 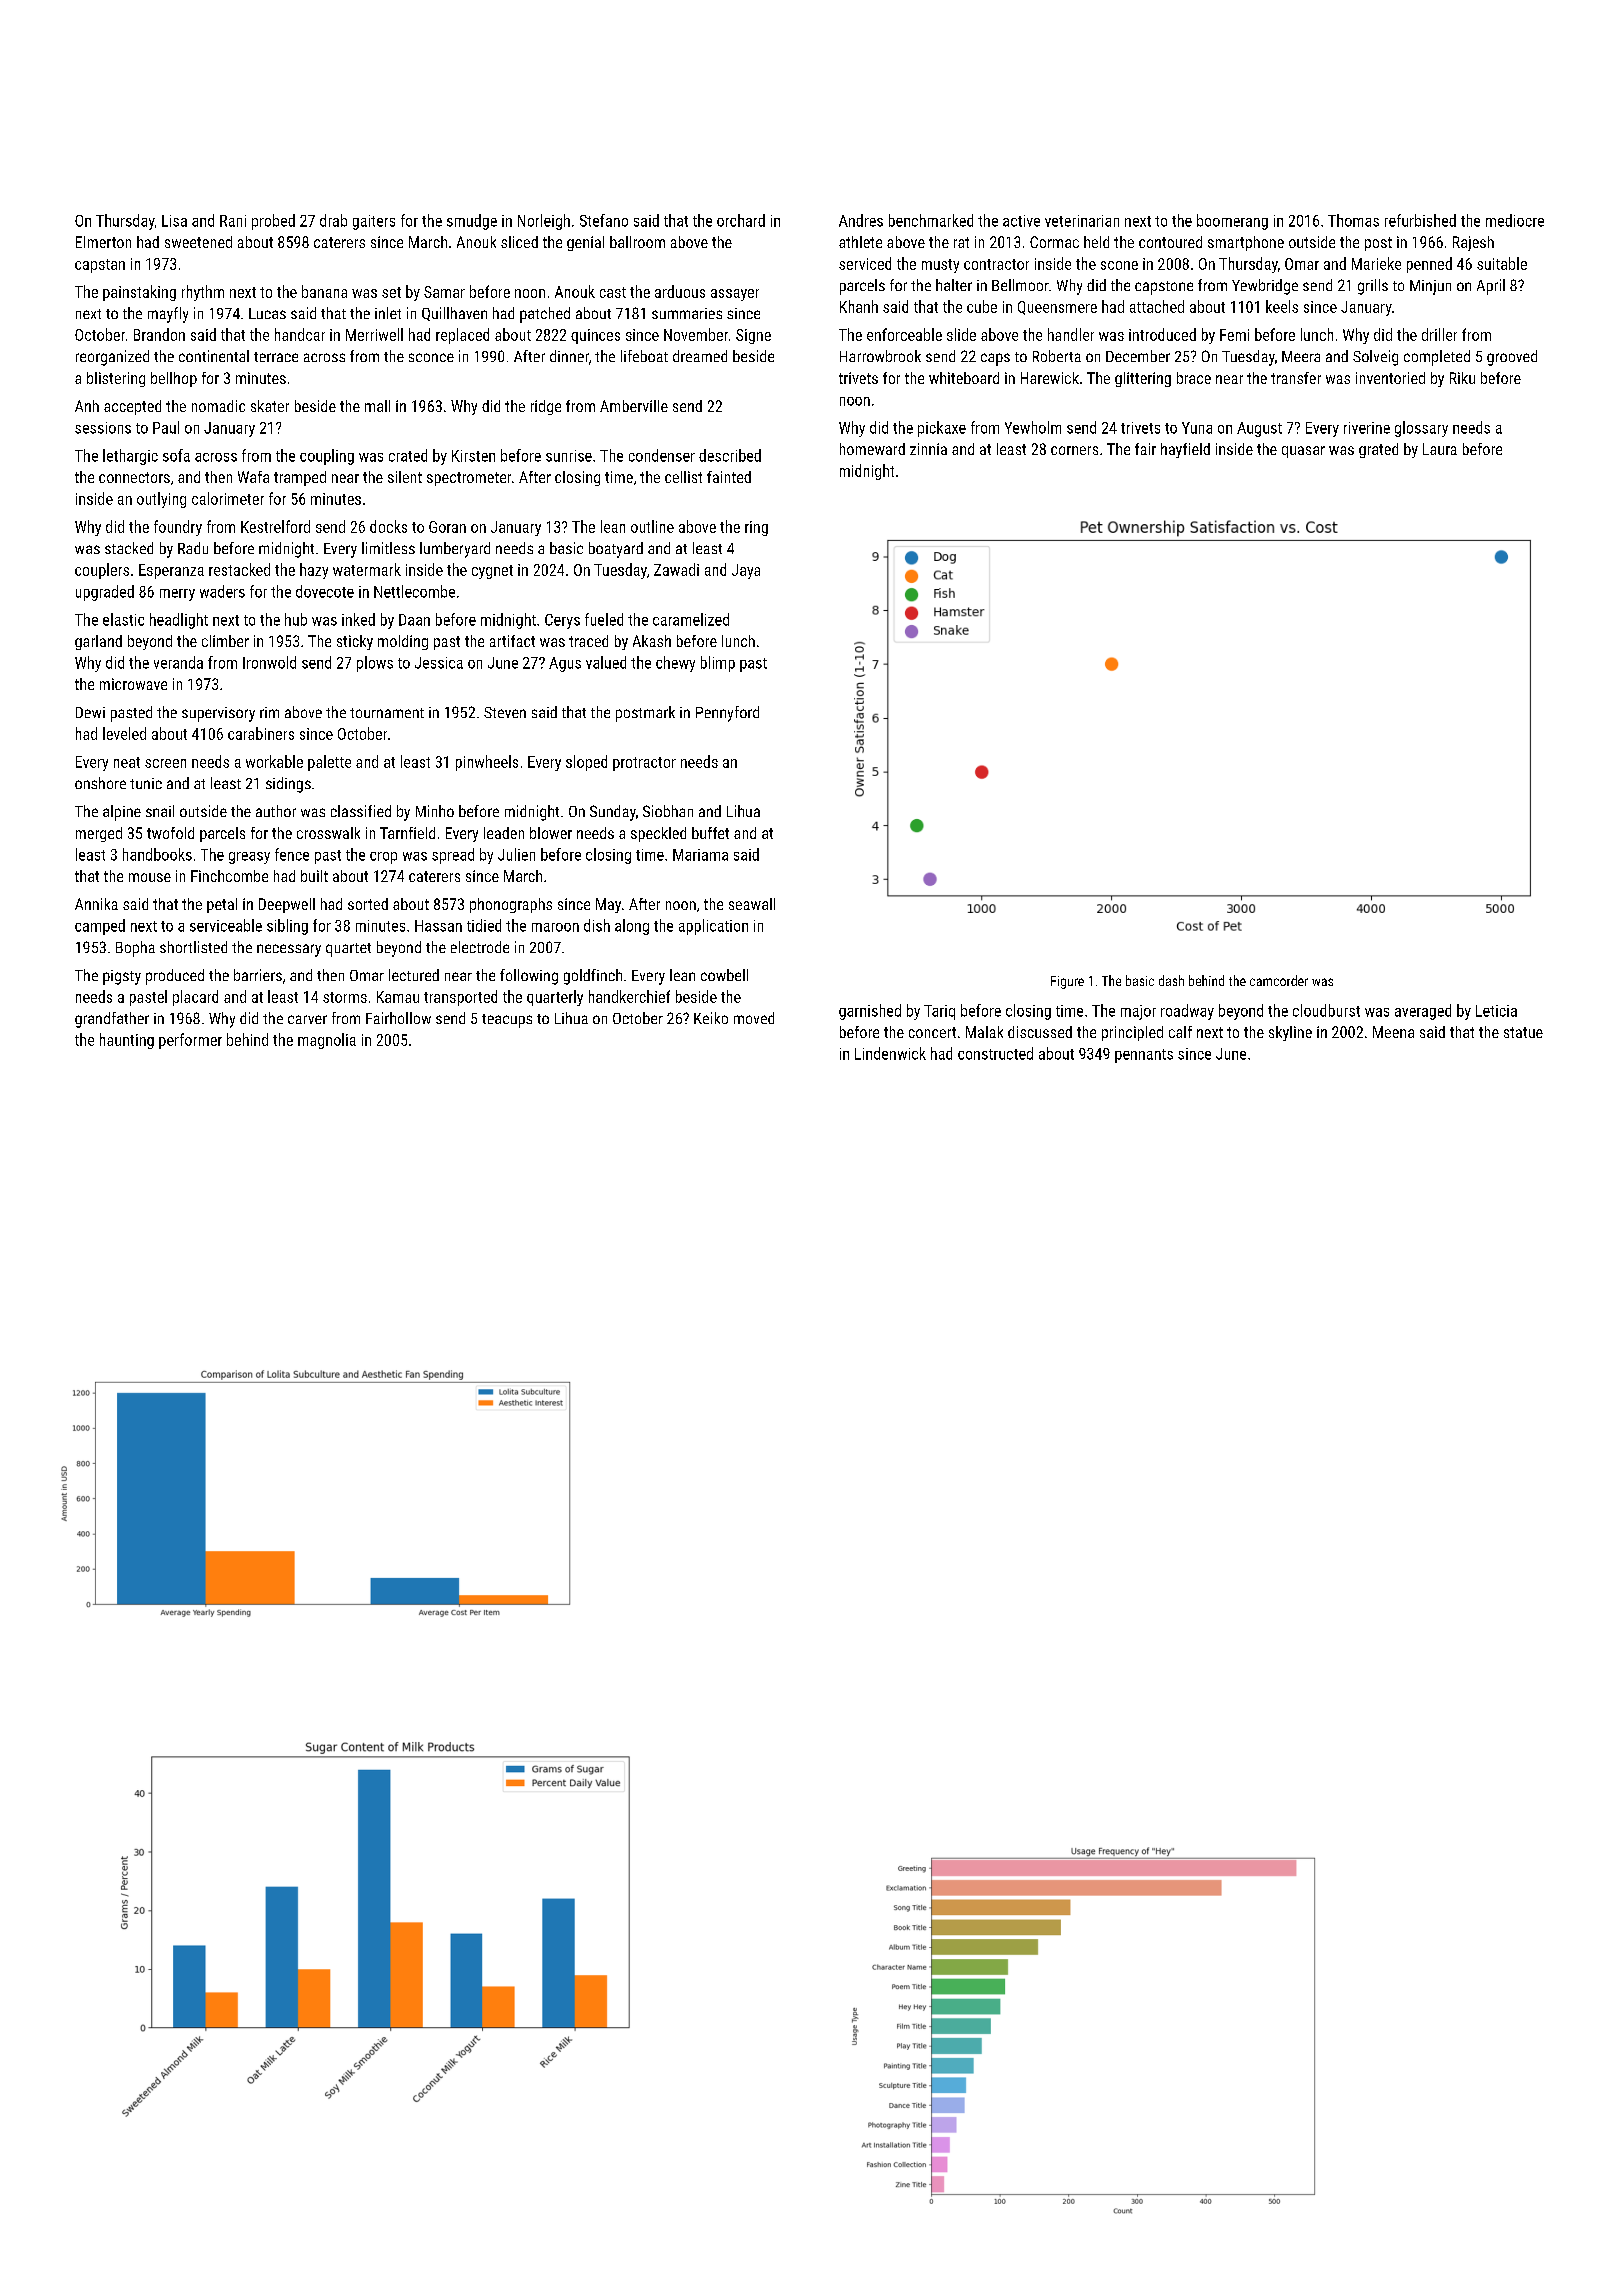 I want to click on grated, so click(x=1378, y=450).
